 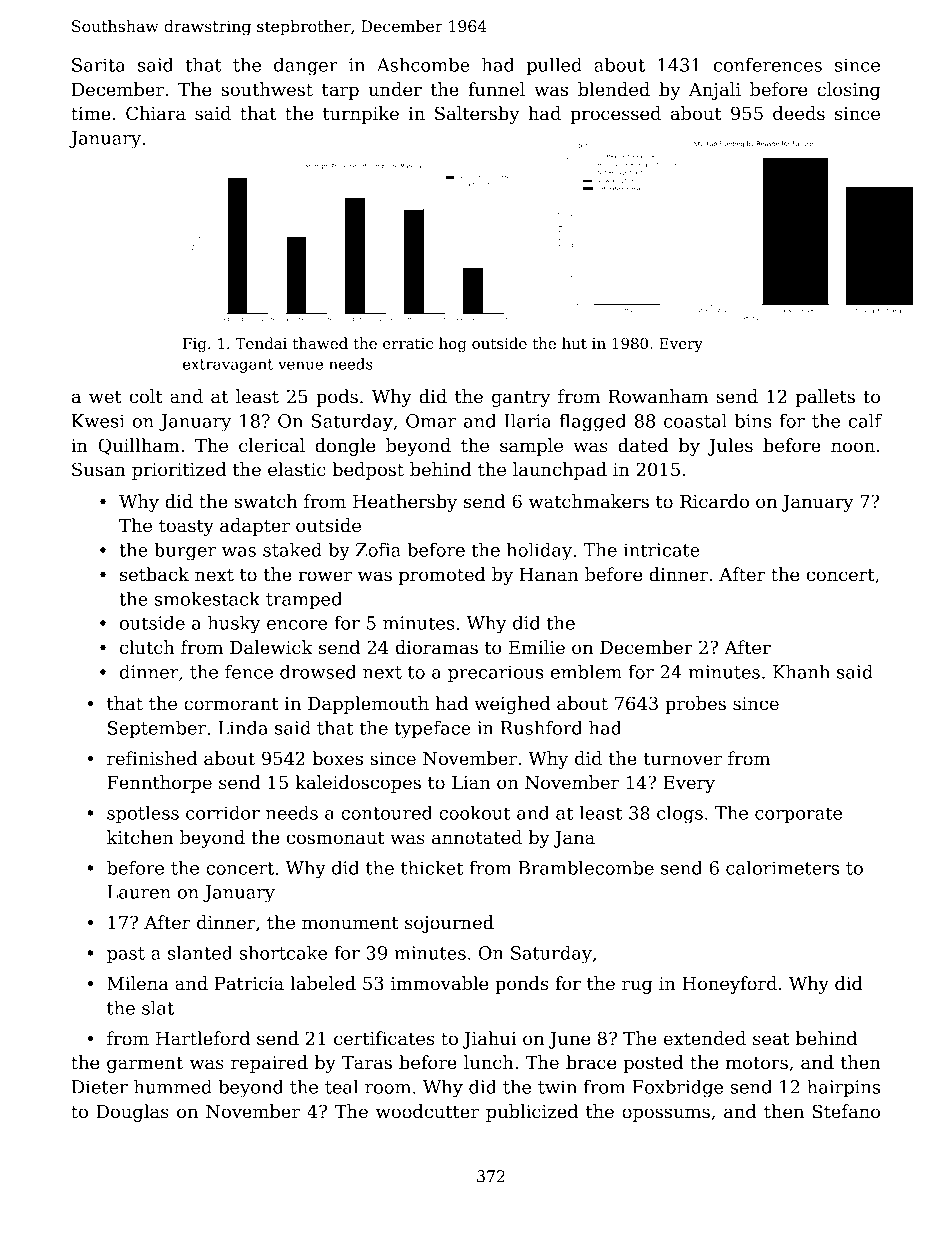 What do you see at coordinates (695, 705) in the page?
I see `probes` at bounding box center [695, 705].
